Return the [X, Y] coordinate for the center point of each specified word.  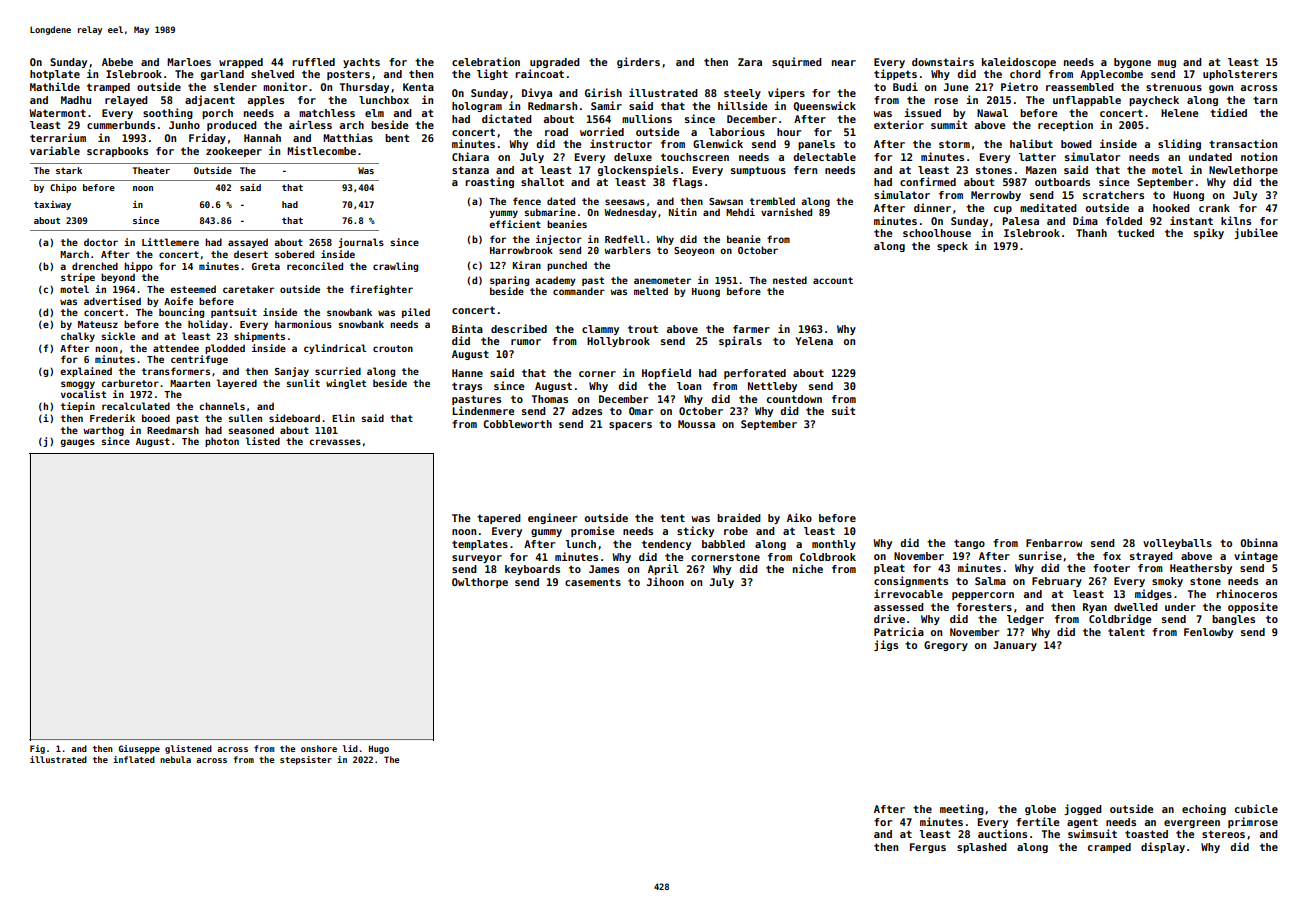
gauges [77, 443]
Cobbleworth [517, 424]
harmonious [303, 324]
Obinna [1259, 542]
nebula [175, 759]
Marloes [189, 62]
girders [638, 62]
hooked [1171, 208]
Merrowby [996, 196]
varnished [786, 212]
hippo [138, 267]
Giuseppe [139, 749]
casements [593, 582]
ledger [1025, 620]
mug [1167, 64]
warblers [627, 250]
